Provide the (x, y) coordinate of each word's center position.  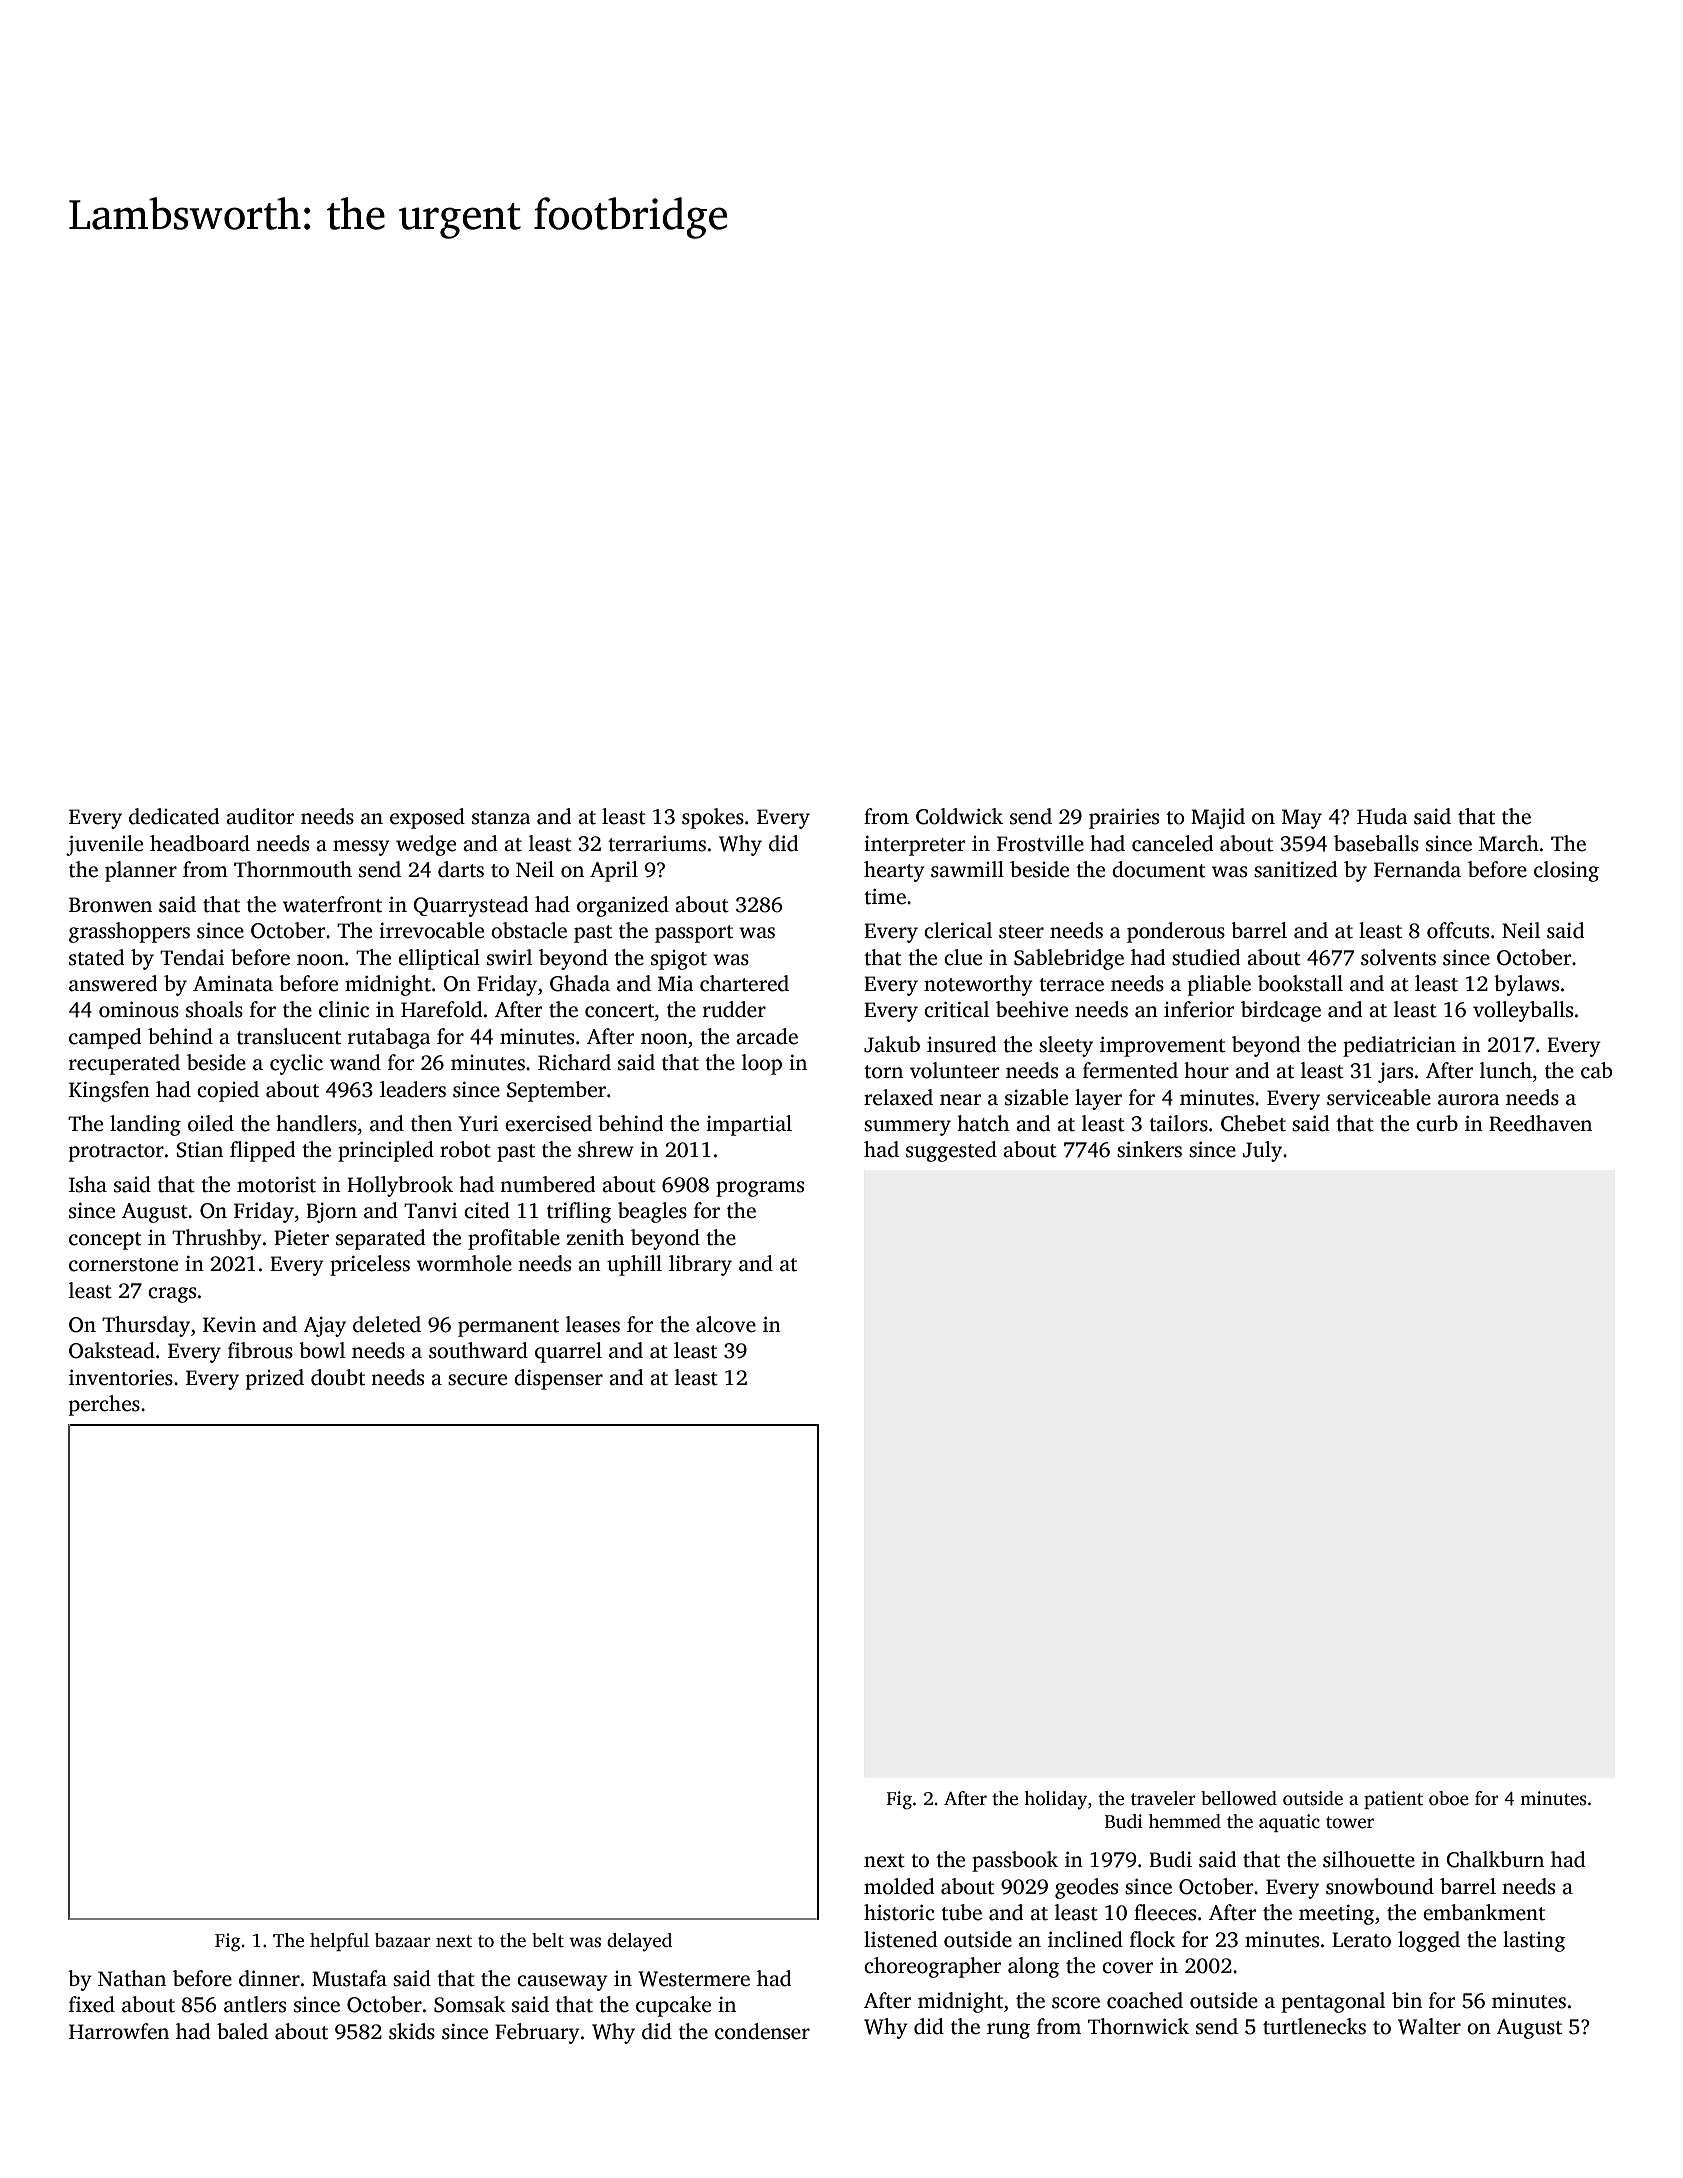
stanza (501, 818)
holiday (1055, 1800)
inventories (121, 1377)
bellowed (1239, 1798)
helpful (339, 1942)
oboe (1449, 1798)
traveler (1163, 1798)
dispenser (558, 1379)
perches (104, 1405)
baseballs (1376, 843)
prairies (1124, 819)
